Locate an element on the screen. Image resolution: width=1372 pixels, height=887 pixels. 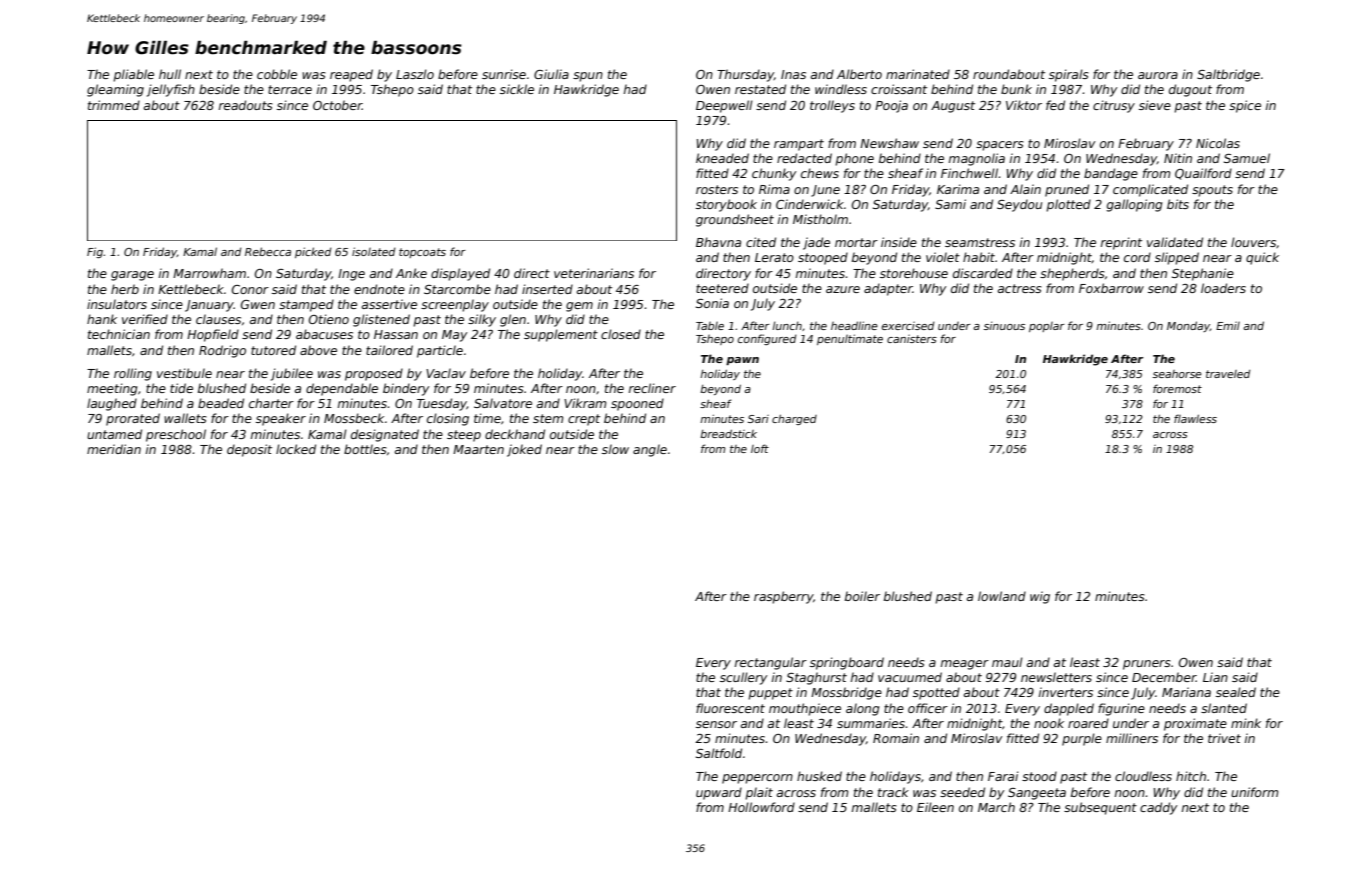
nook is located at coordinates (1049, 723).
